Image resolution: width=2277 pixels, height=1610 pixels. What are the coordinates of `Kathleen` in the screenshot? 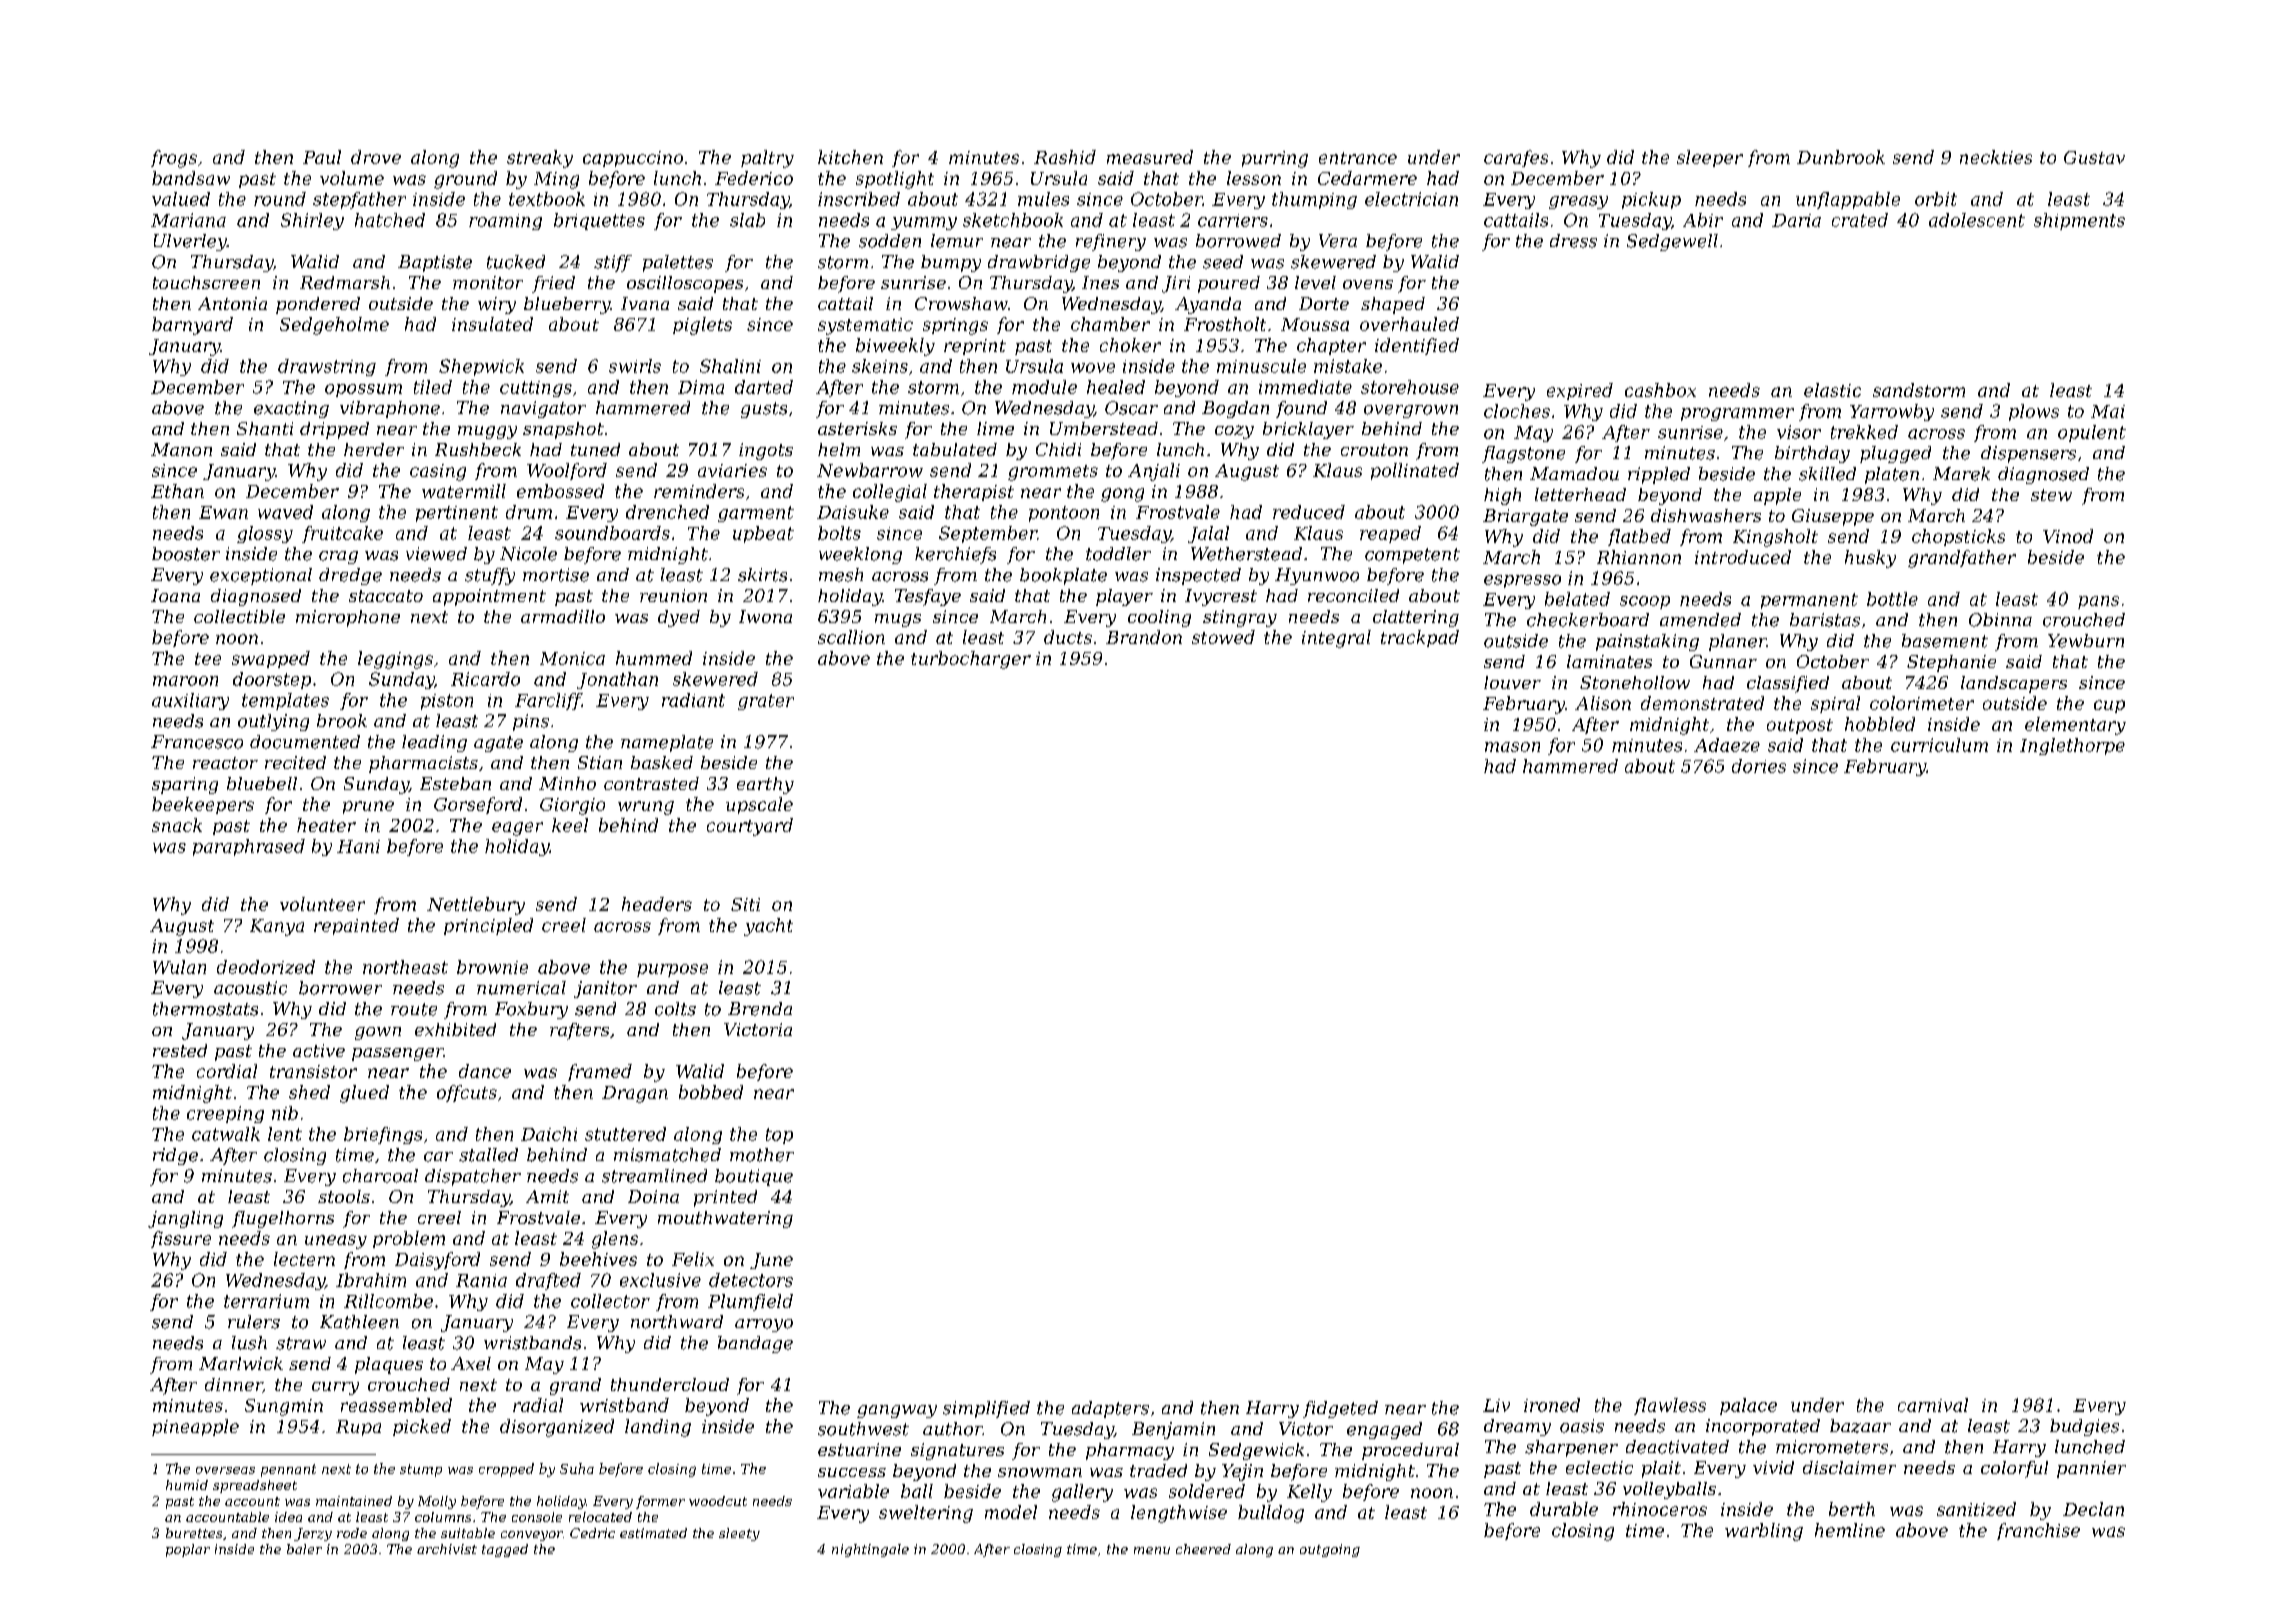 It's located at (359, 1322).
